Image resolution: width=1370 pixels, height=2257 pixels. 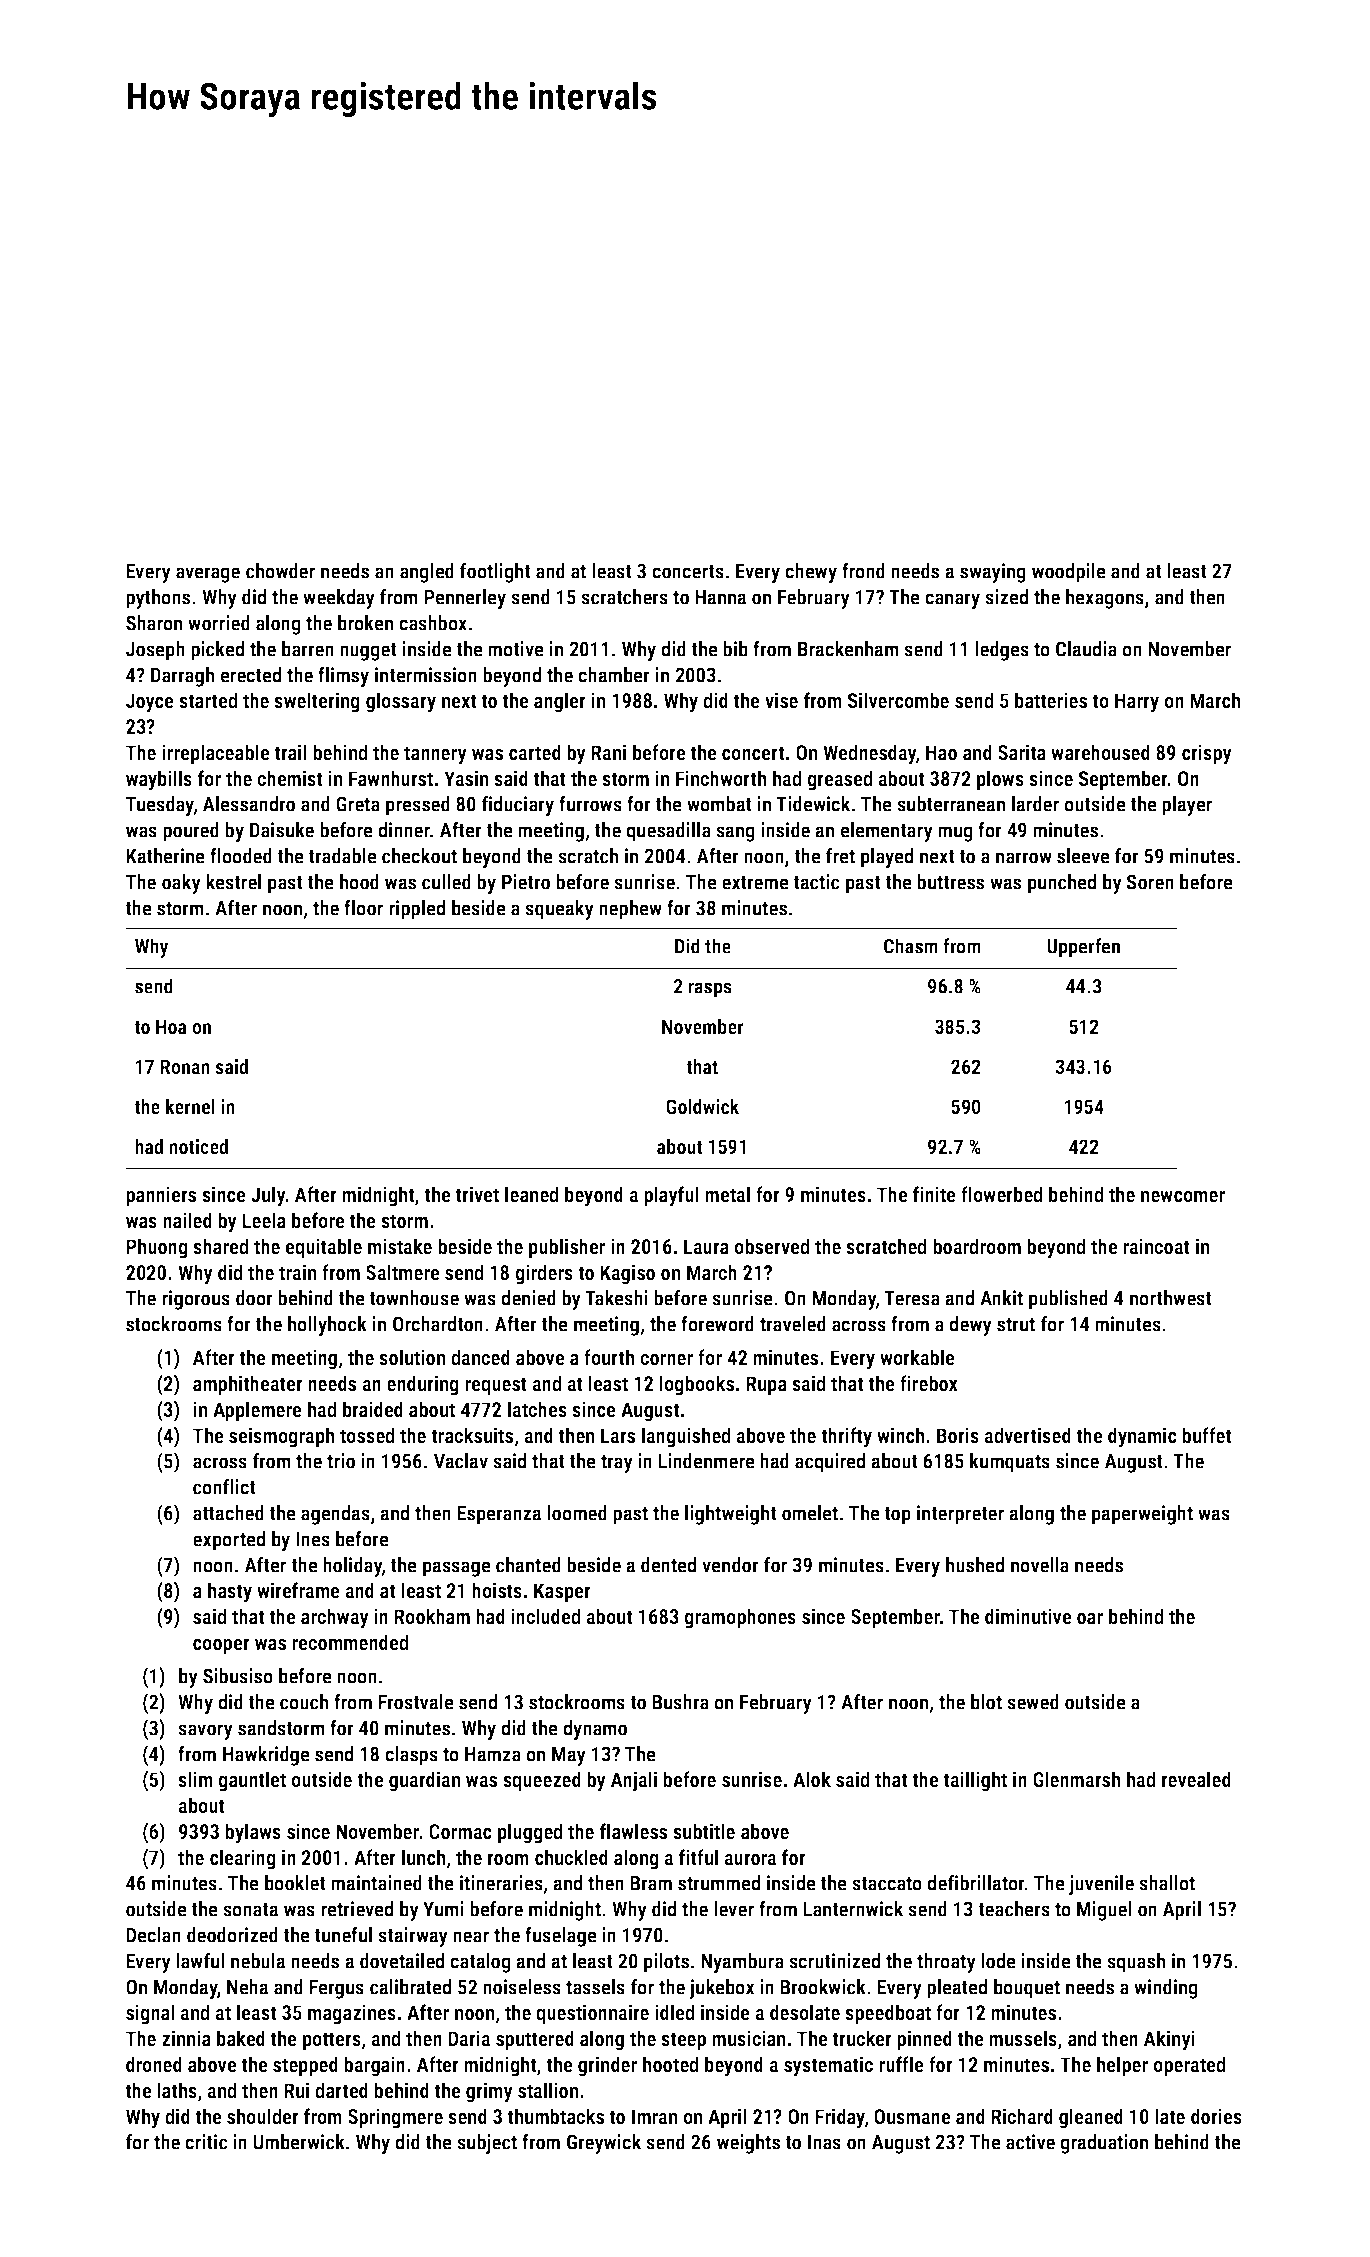 What do you see at coordinates (1010, 1463) in the screenshot?
I see `kumquats` at bounding box center [1010, 1463].
